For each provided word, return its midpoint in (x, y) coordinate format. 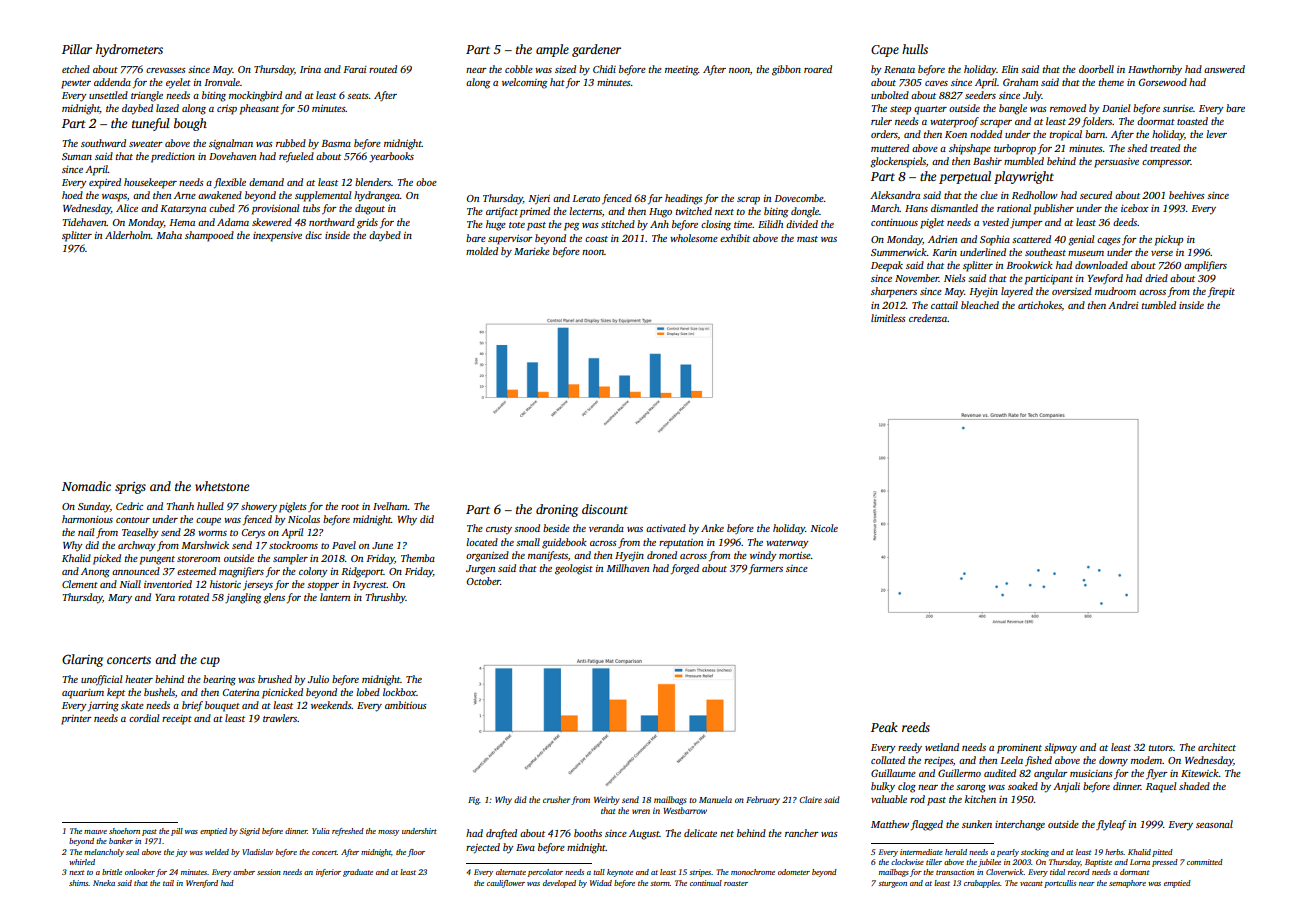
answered (1224, 69)
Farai (355, 69)
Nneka (104, 883)
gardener (596, 50)
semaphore (1127, 884)
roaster (736, 883)
